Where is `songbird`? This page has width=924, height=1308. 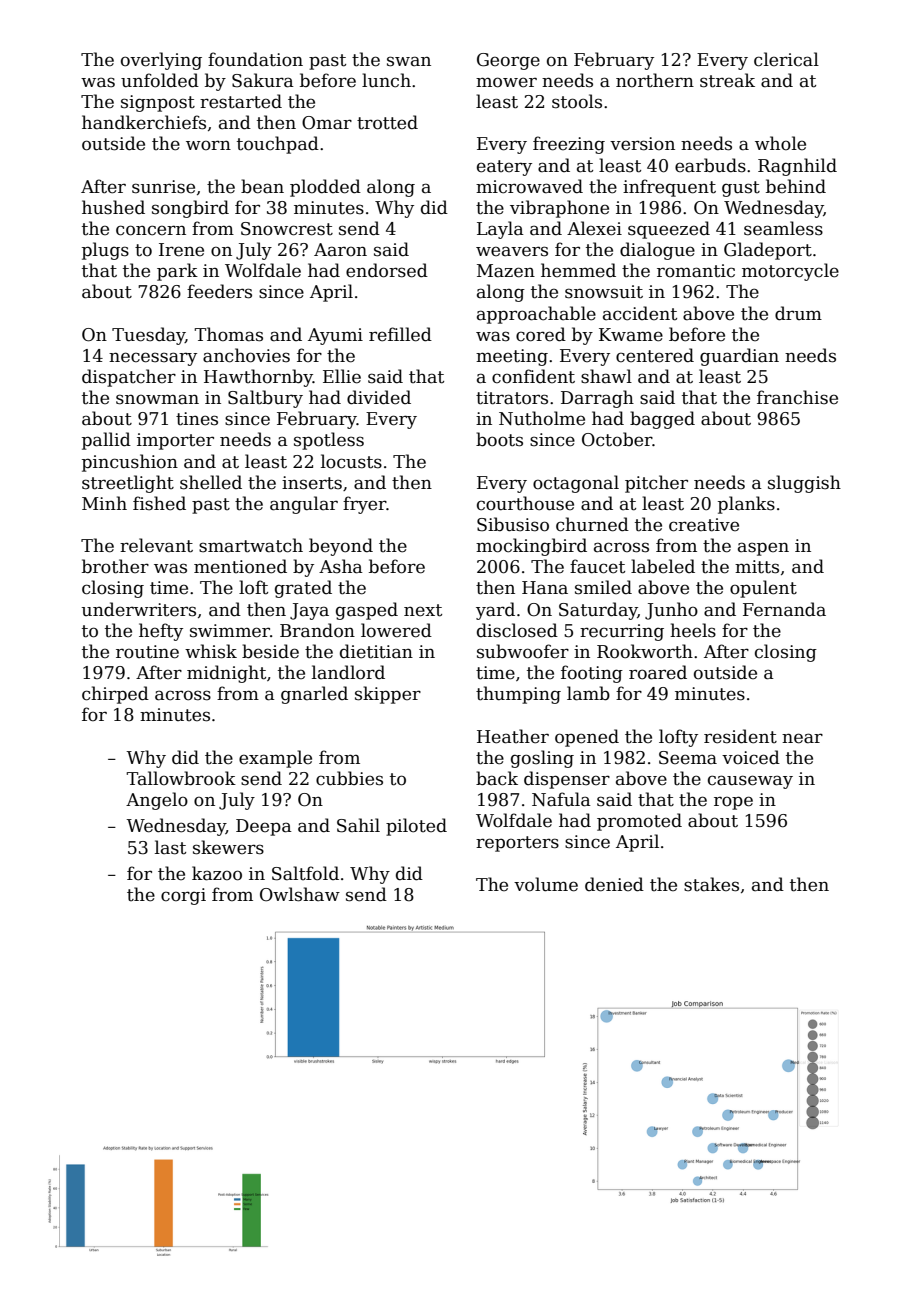 songbird is located at coordinates (190, 209).
